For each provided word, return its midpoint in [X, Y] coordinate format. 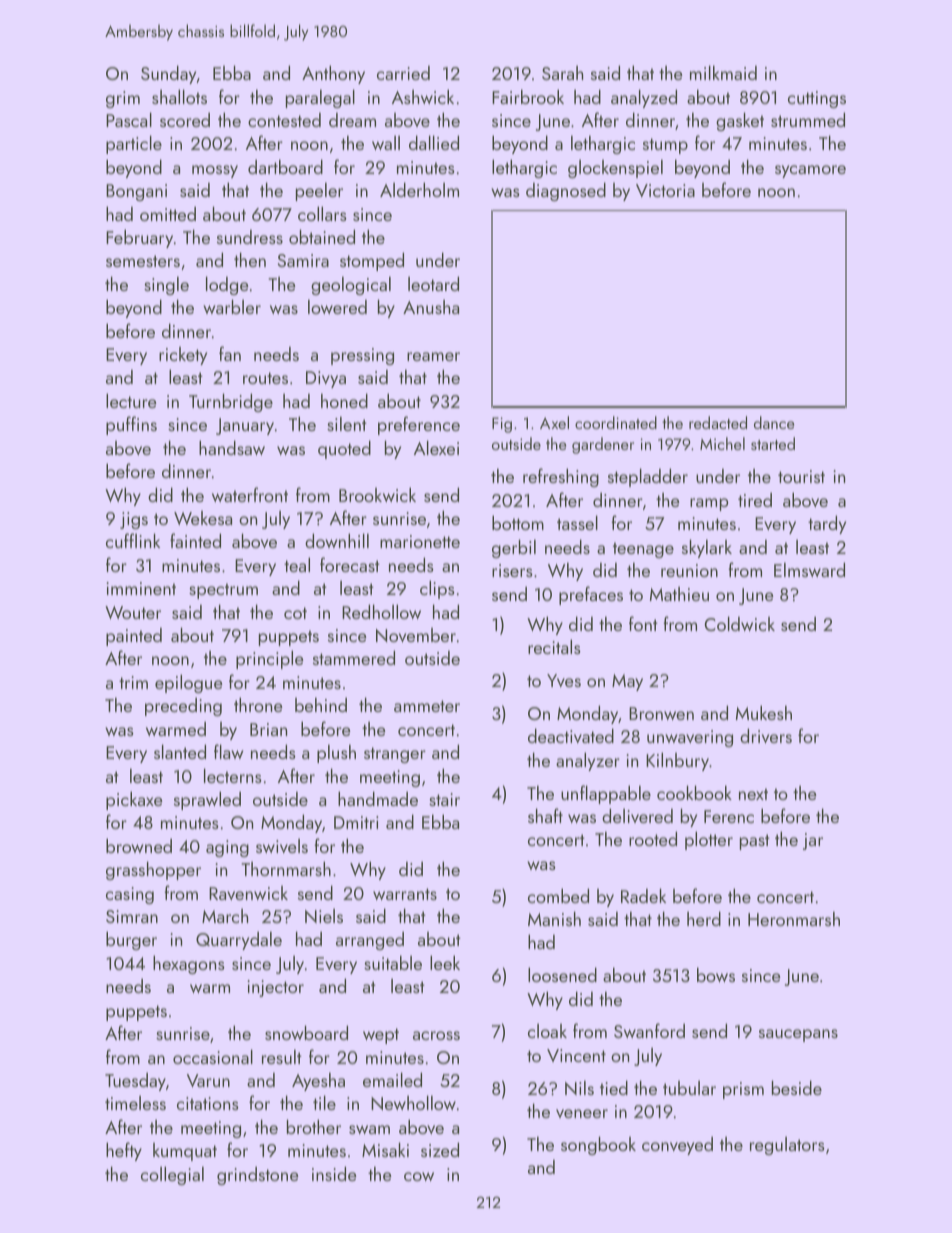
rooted [653, 838]
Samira [303, 260]
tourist [801, 476]
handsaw [232, 447]
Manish [554, 918]
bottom [518, 522]
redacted [718, 422]
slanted [180, 751]
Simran [132, 916]
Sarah [562, 73]
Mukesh [764, 712]
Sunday [168, 74]
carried [403, 73]
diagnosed [566, 191]
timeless [135, 1103]
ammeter [427, 706]
